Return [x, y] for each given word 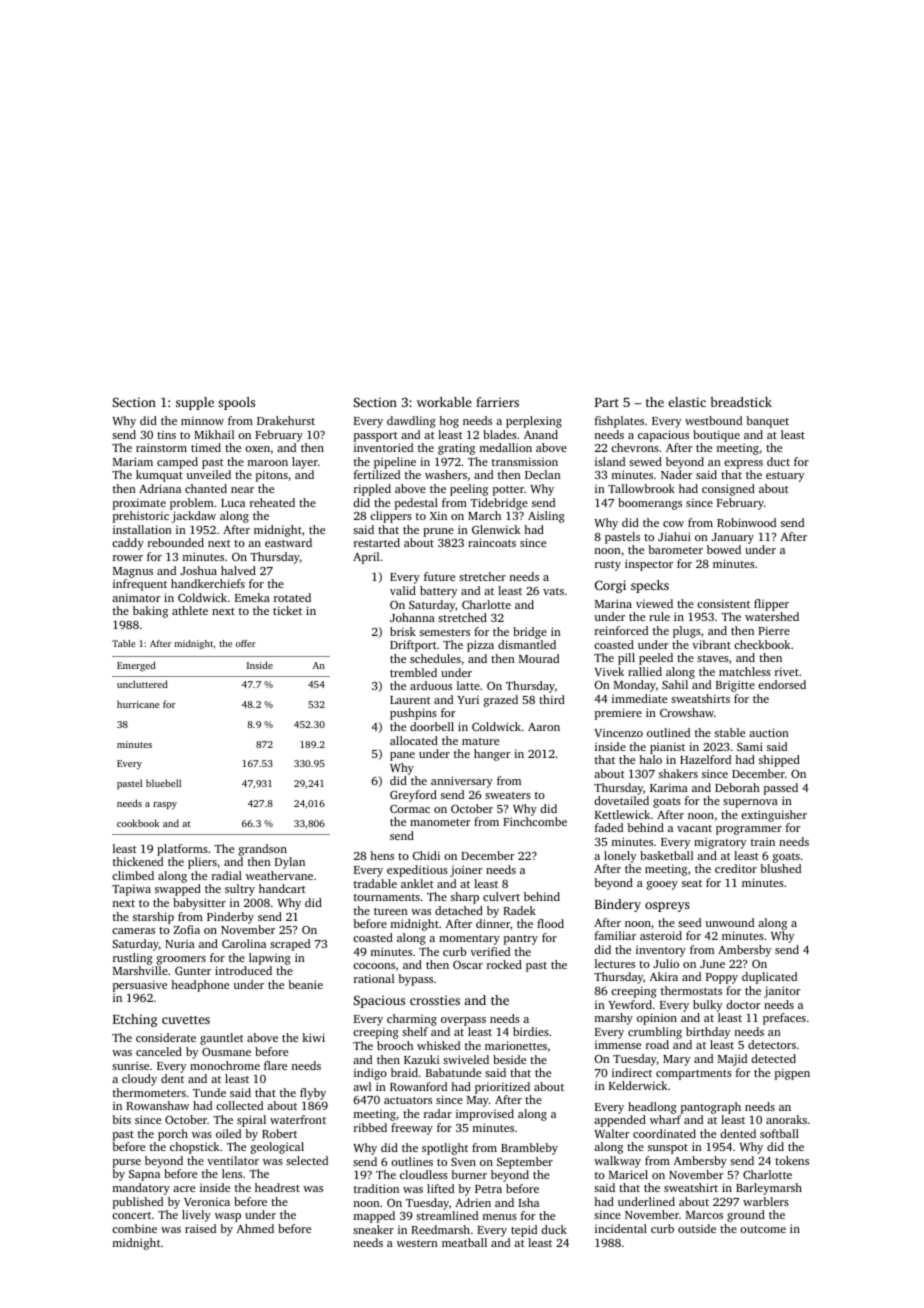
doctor [743, 1004]
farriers [497, 402]
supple [195, 403]
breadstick [741, 402]
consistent [723, 603]
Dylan [290, 863]
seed [689, 922]
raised [200, 1228]
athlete [190, 610]
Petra [488, 1189]
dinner [493, 923]
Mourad [539, 658]
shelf [415, 1031]
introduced [243, 970]
